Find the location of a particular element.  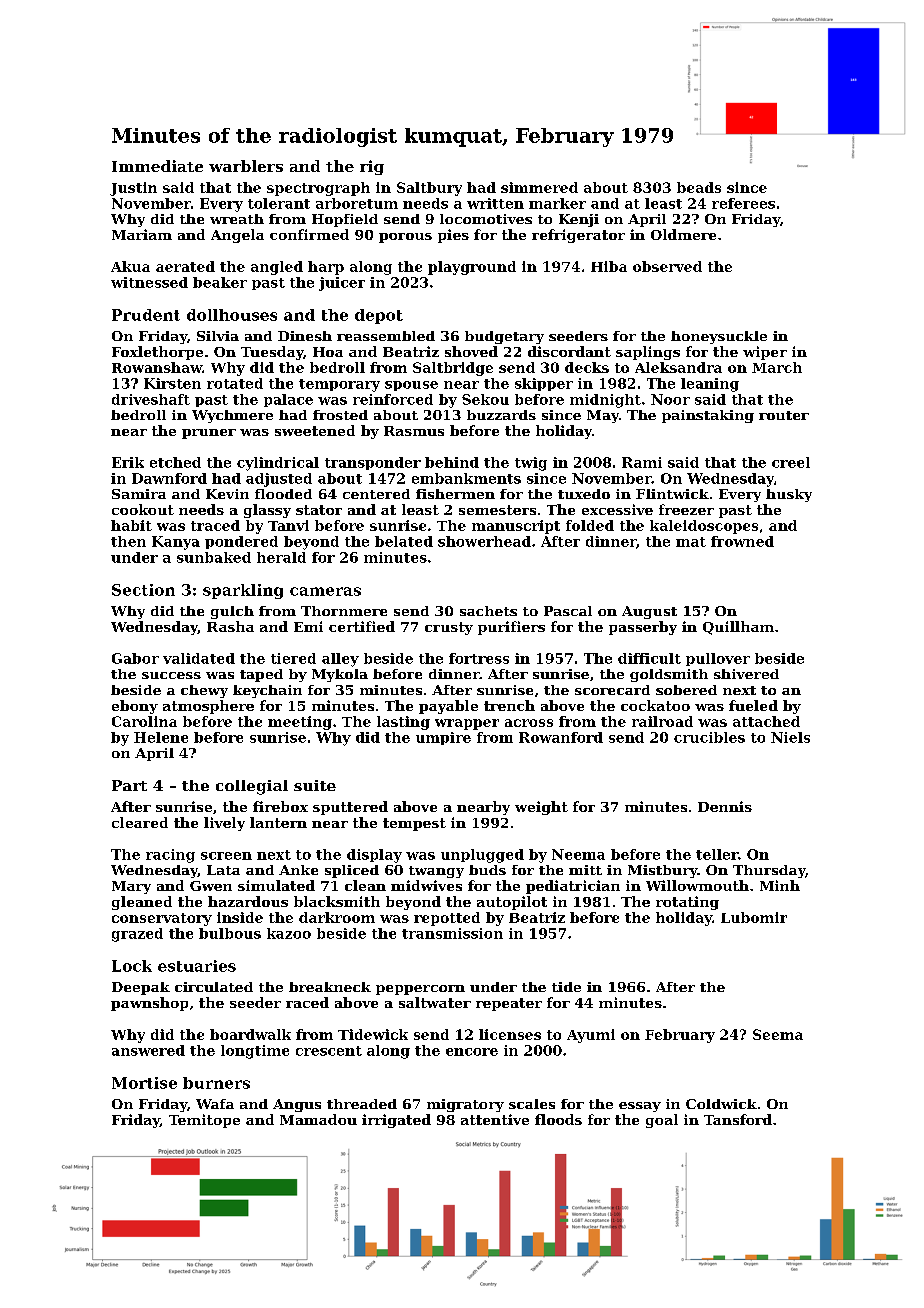

Part is located at coordinates (129, 785).
